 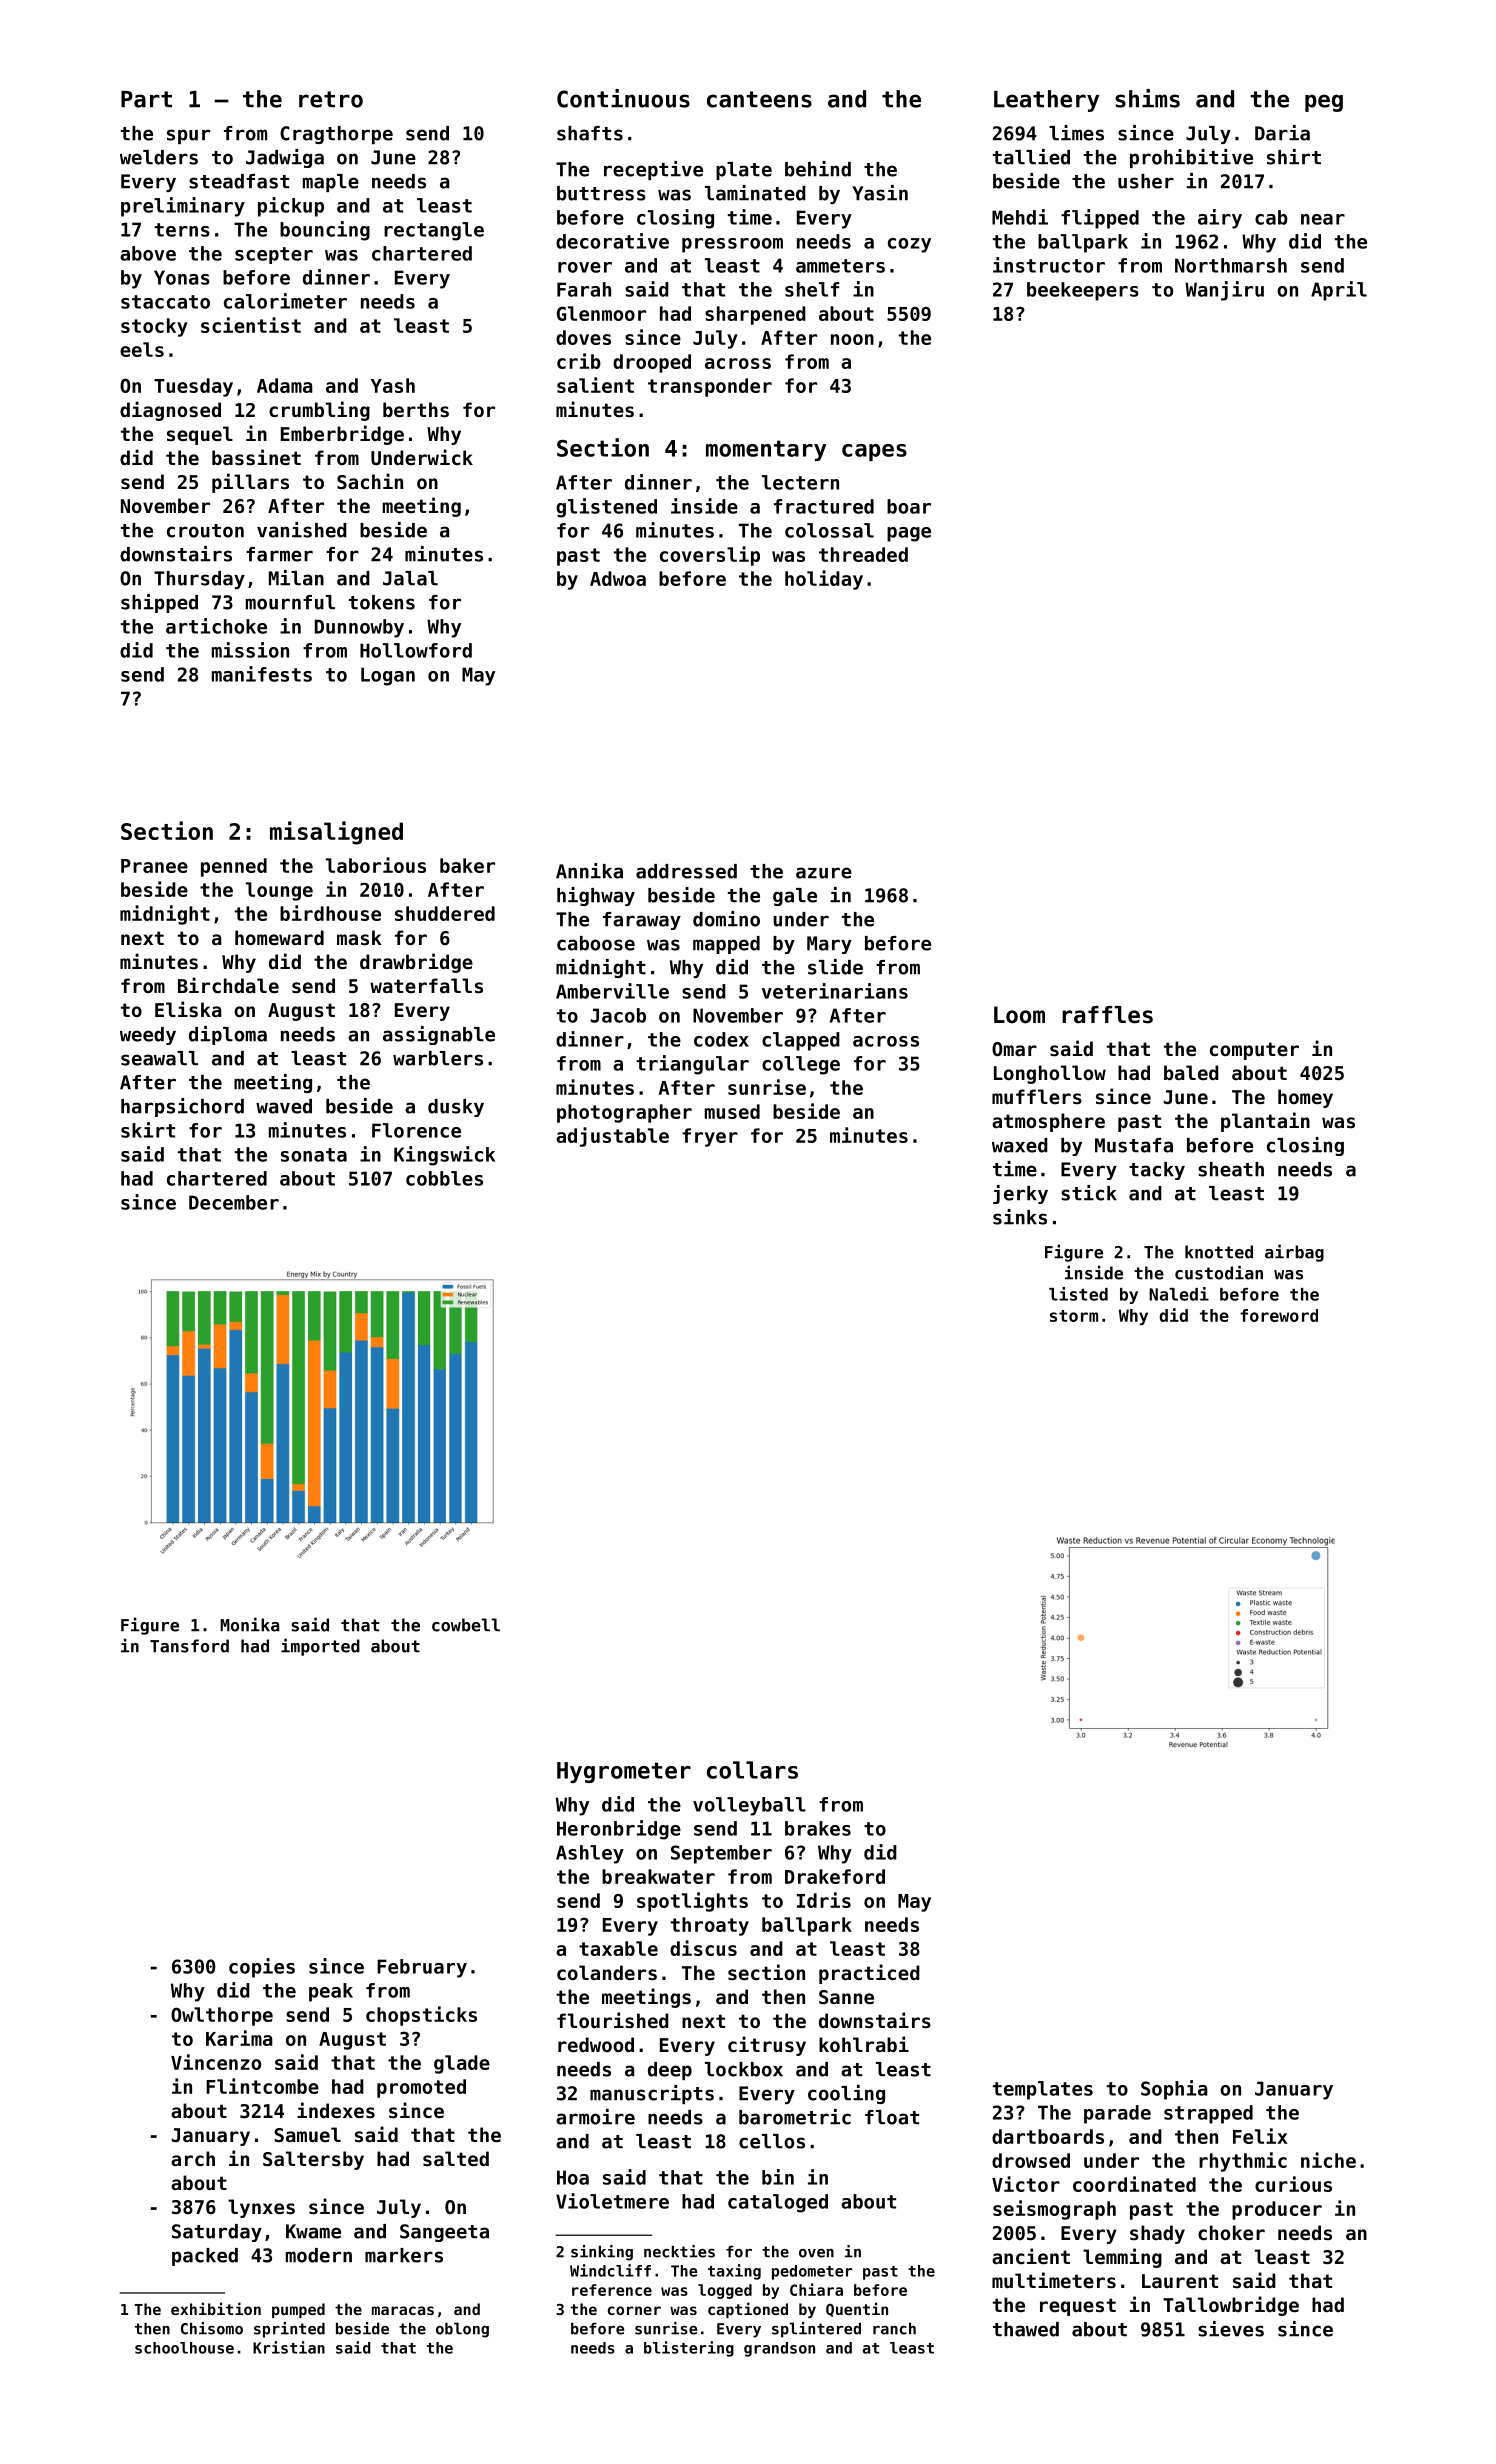 I want to click on glade, so click(x=462, y=2064).
